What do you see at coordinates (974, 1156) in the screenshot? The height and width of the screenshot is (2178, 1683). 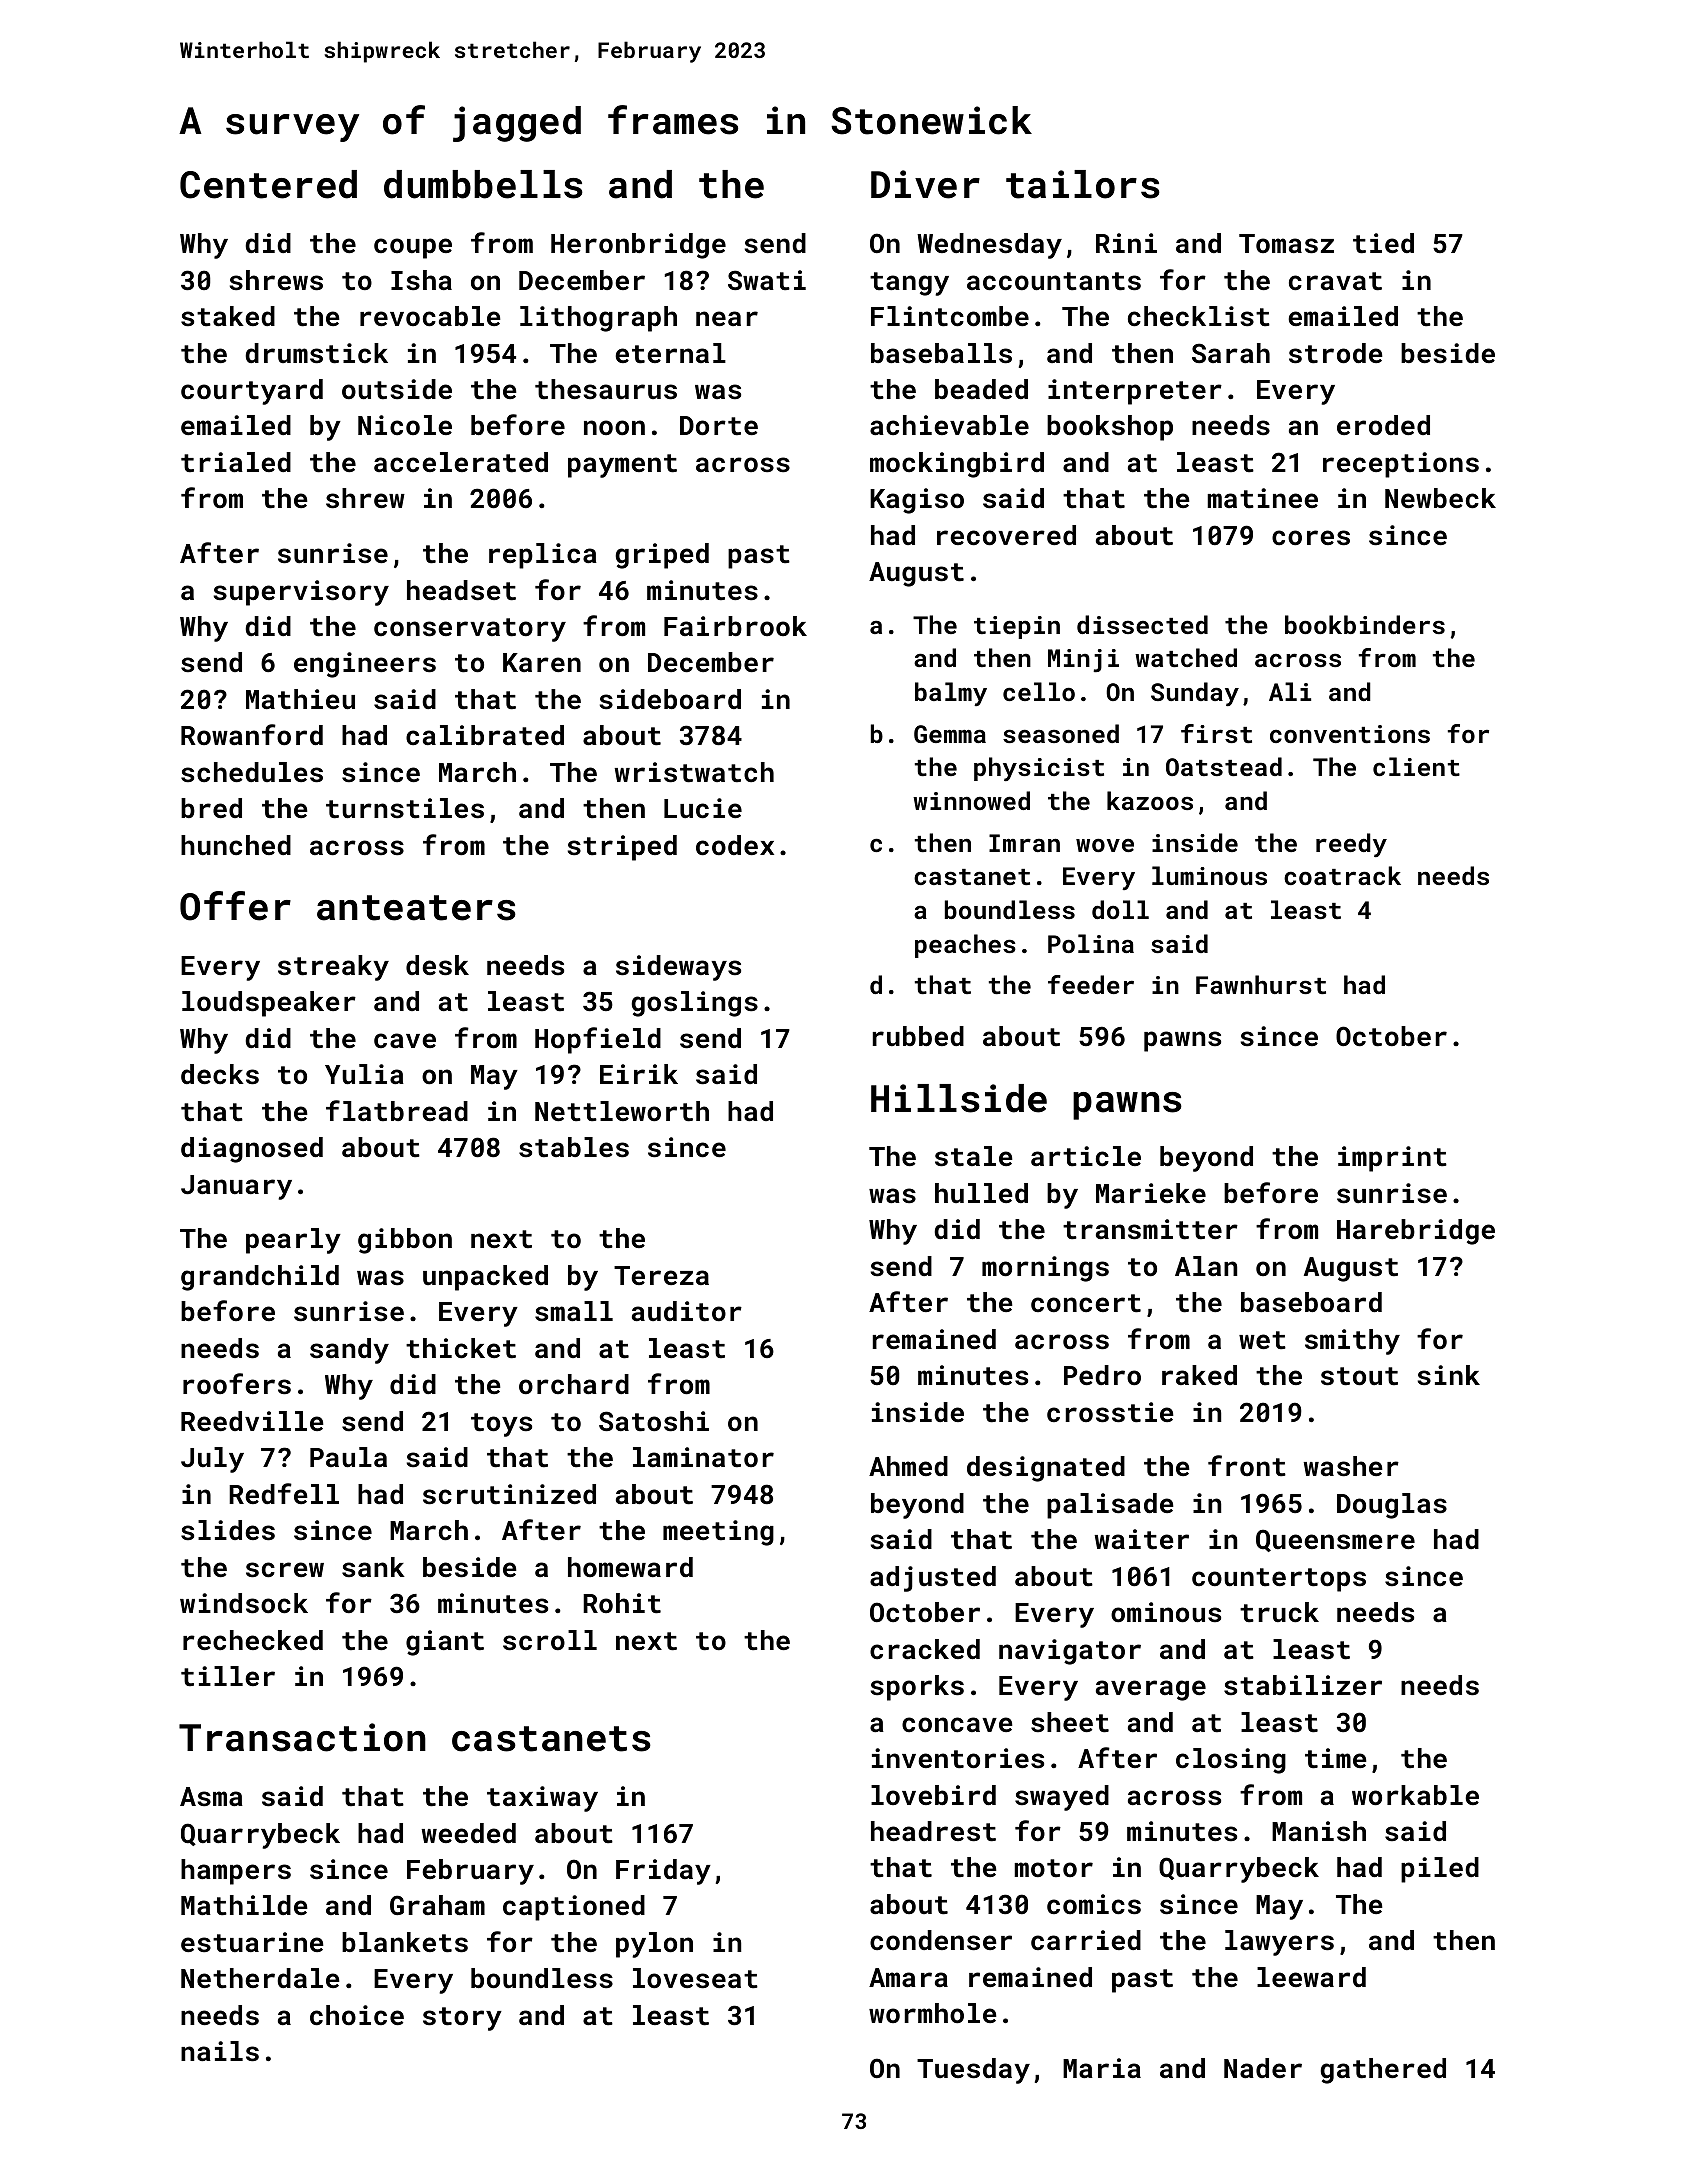 I see `stale` at bounding box center [974, 1156].
